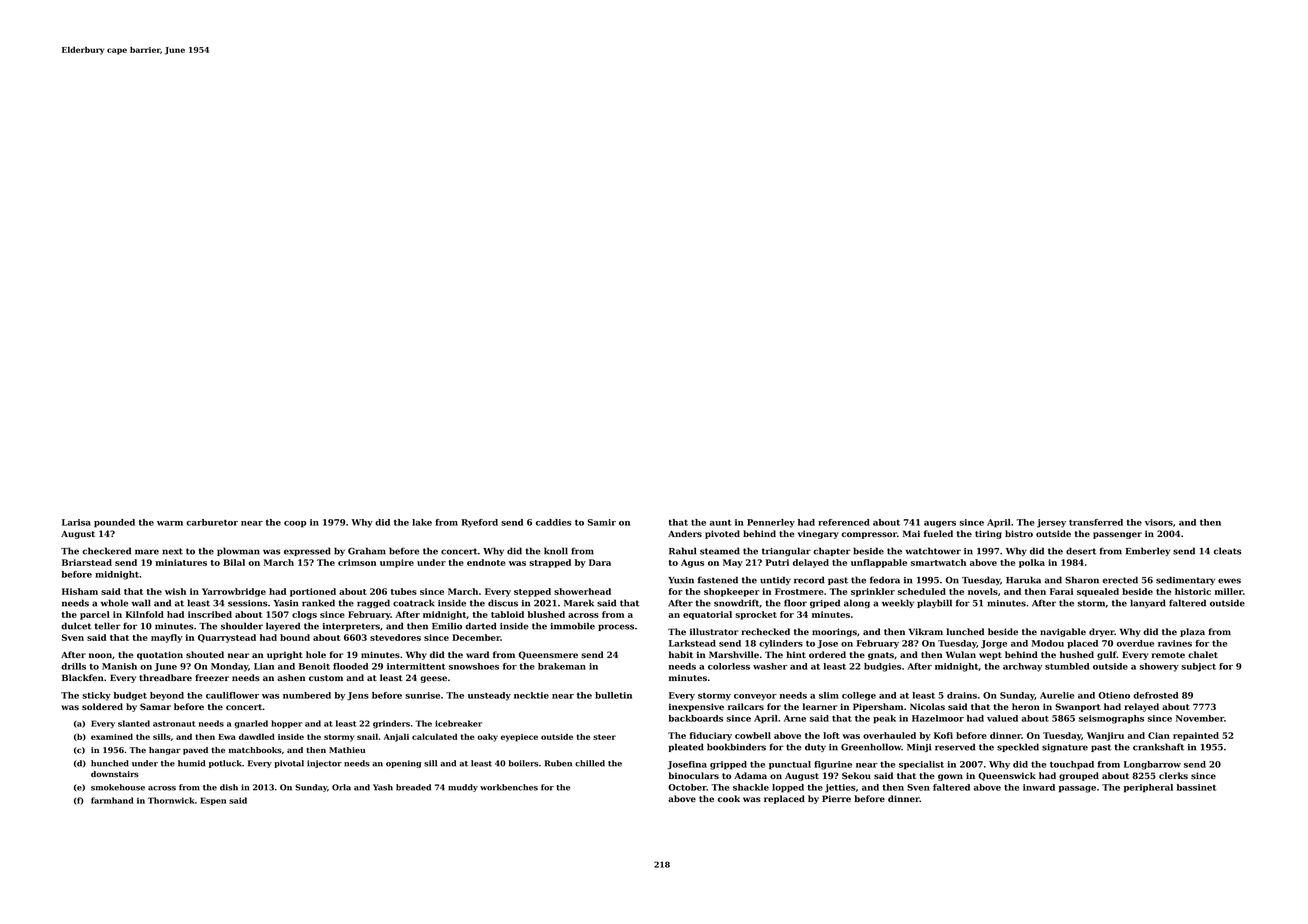 The image size is (1308, 924). Describe the element at coordinates (729, 798) in the screenshot. I see `cook` at that location.
